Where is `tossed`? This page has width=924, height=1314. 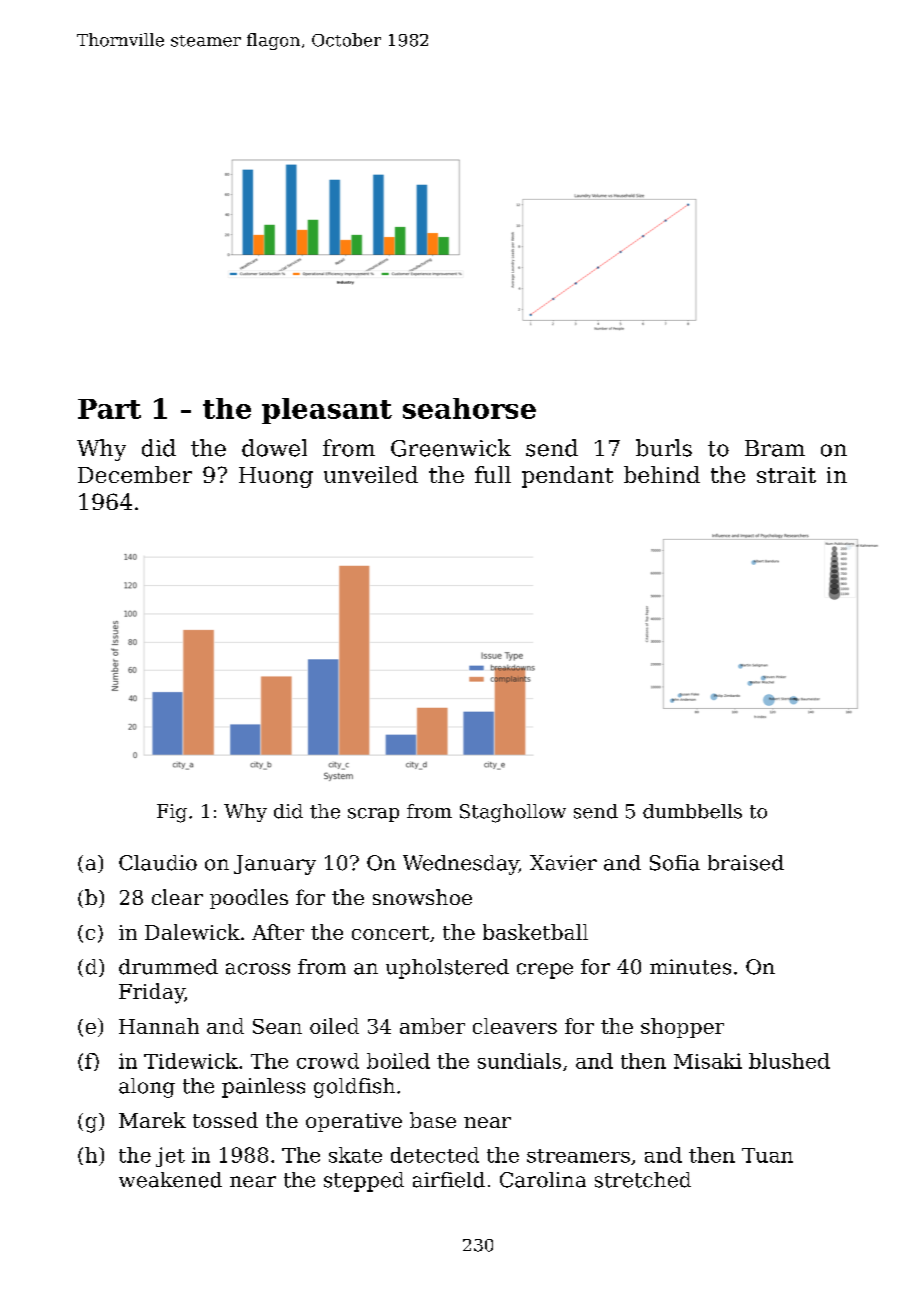 tossed is located at coordinates (225, 1120).
